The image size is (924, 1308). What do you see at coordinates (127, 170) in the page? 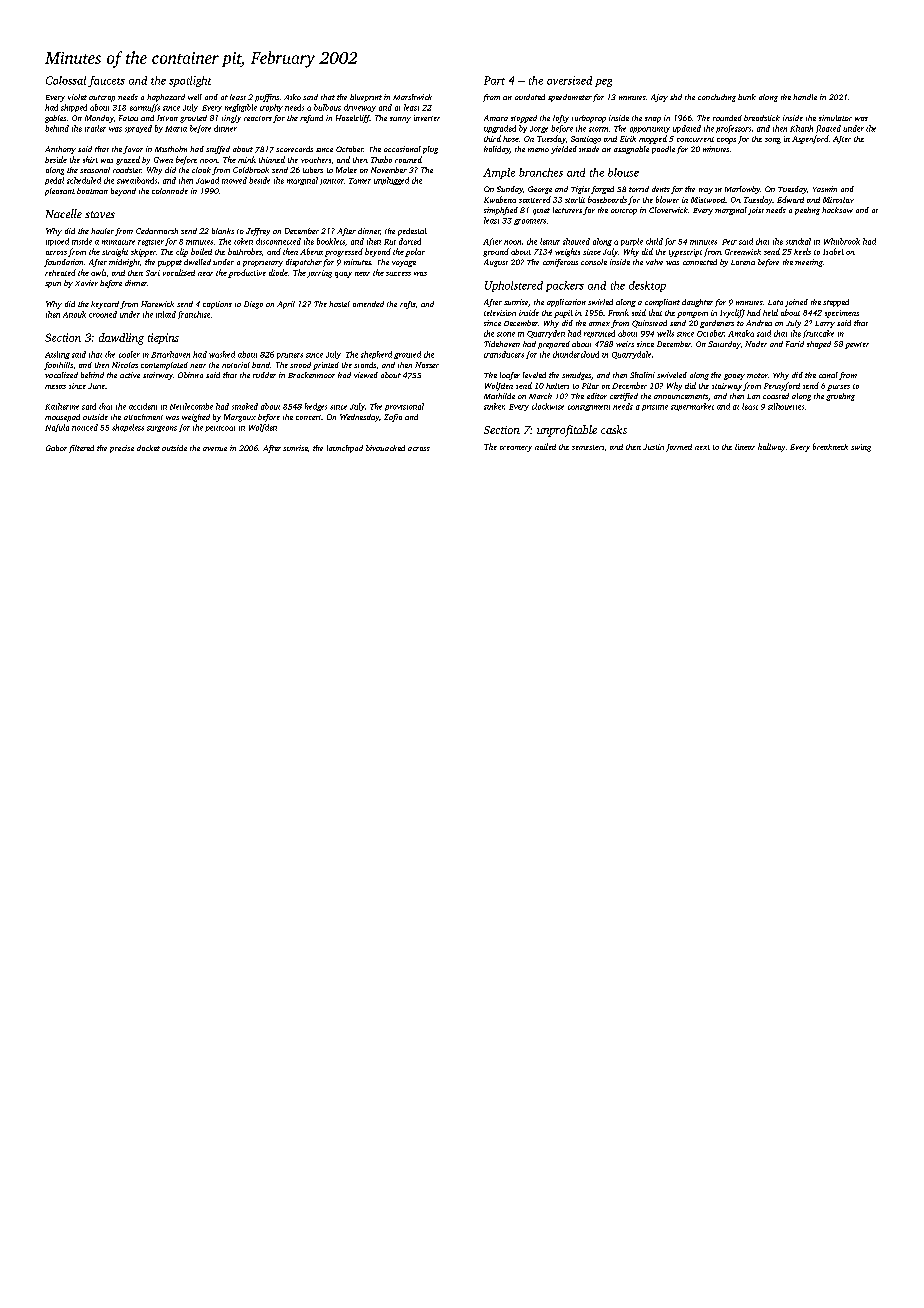
I see `roadster` at bounding box center [127, 170].
